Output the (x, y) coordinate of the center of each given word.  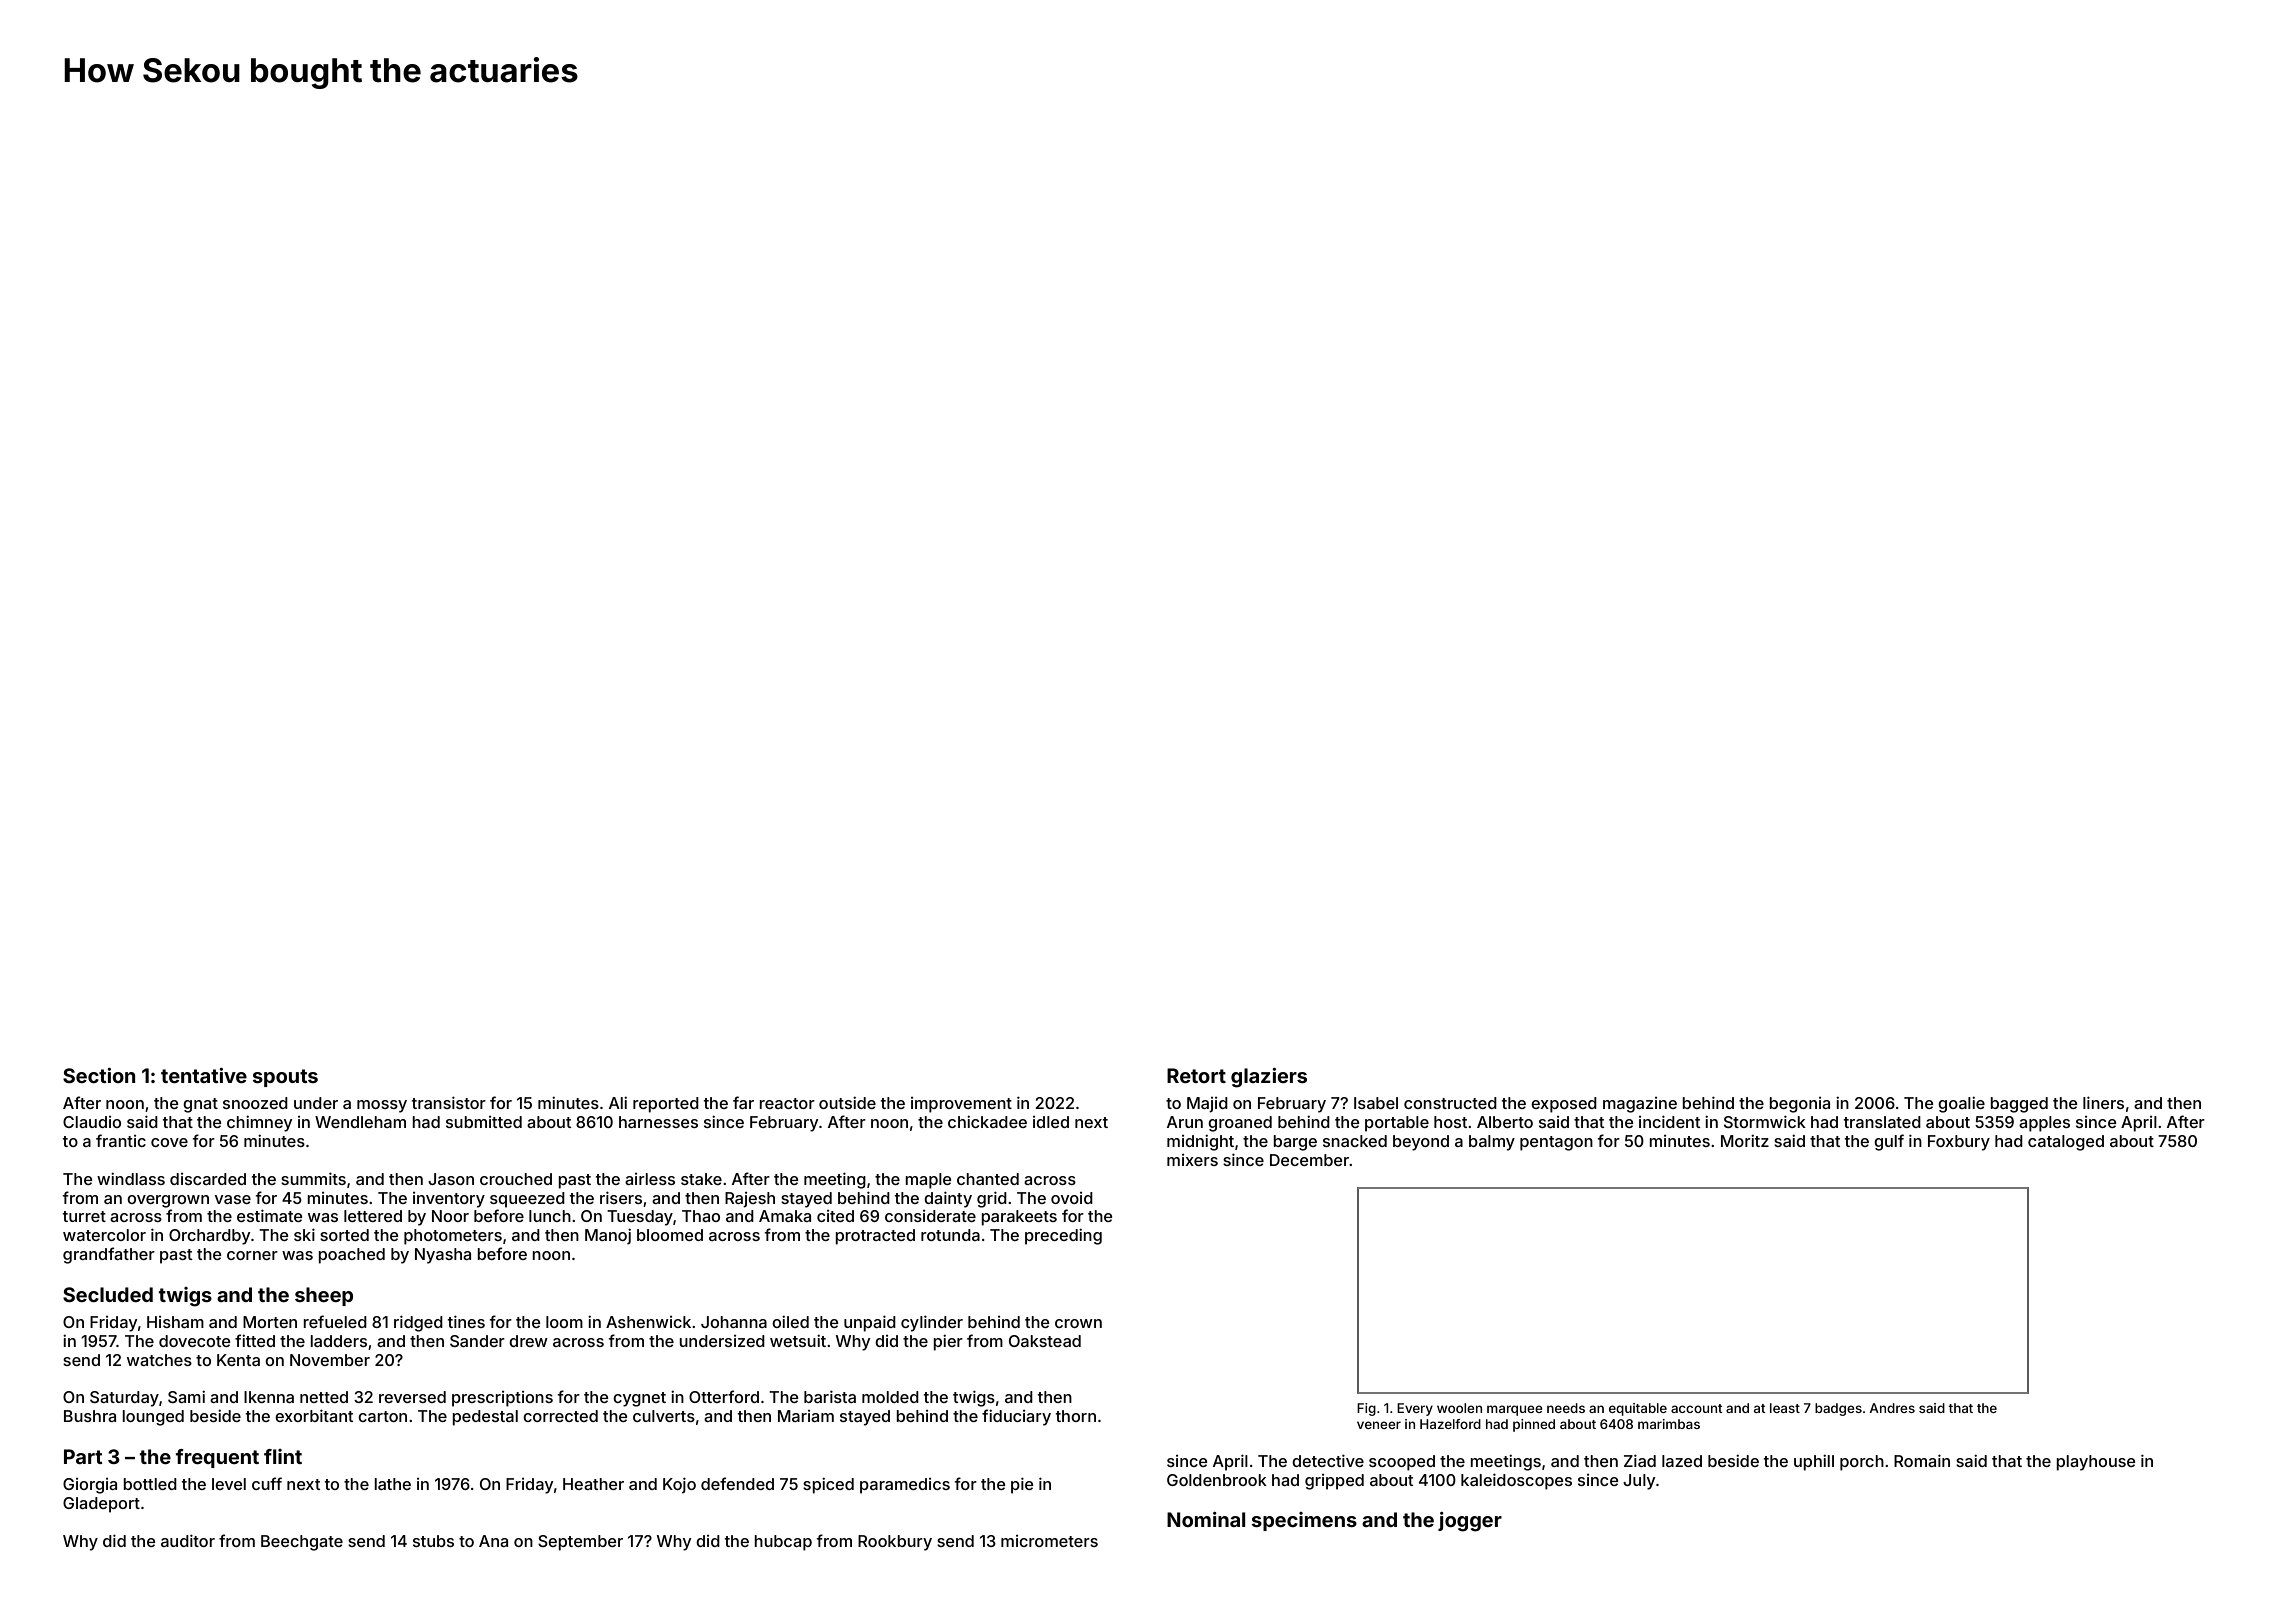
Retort (1196, 1075)
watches (159, 1360)
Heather (593, 1484)
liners (2103, 1102)
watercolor (104, 1235)
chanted (988, 1179)
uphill (1814, 1463)
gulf (1889, 1142)
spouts (285, 1078)
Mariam (806, 1416)
